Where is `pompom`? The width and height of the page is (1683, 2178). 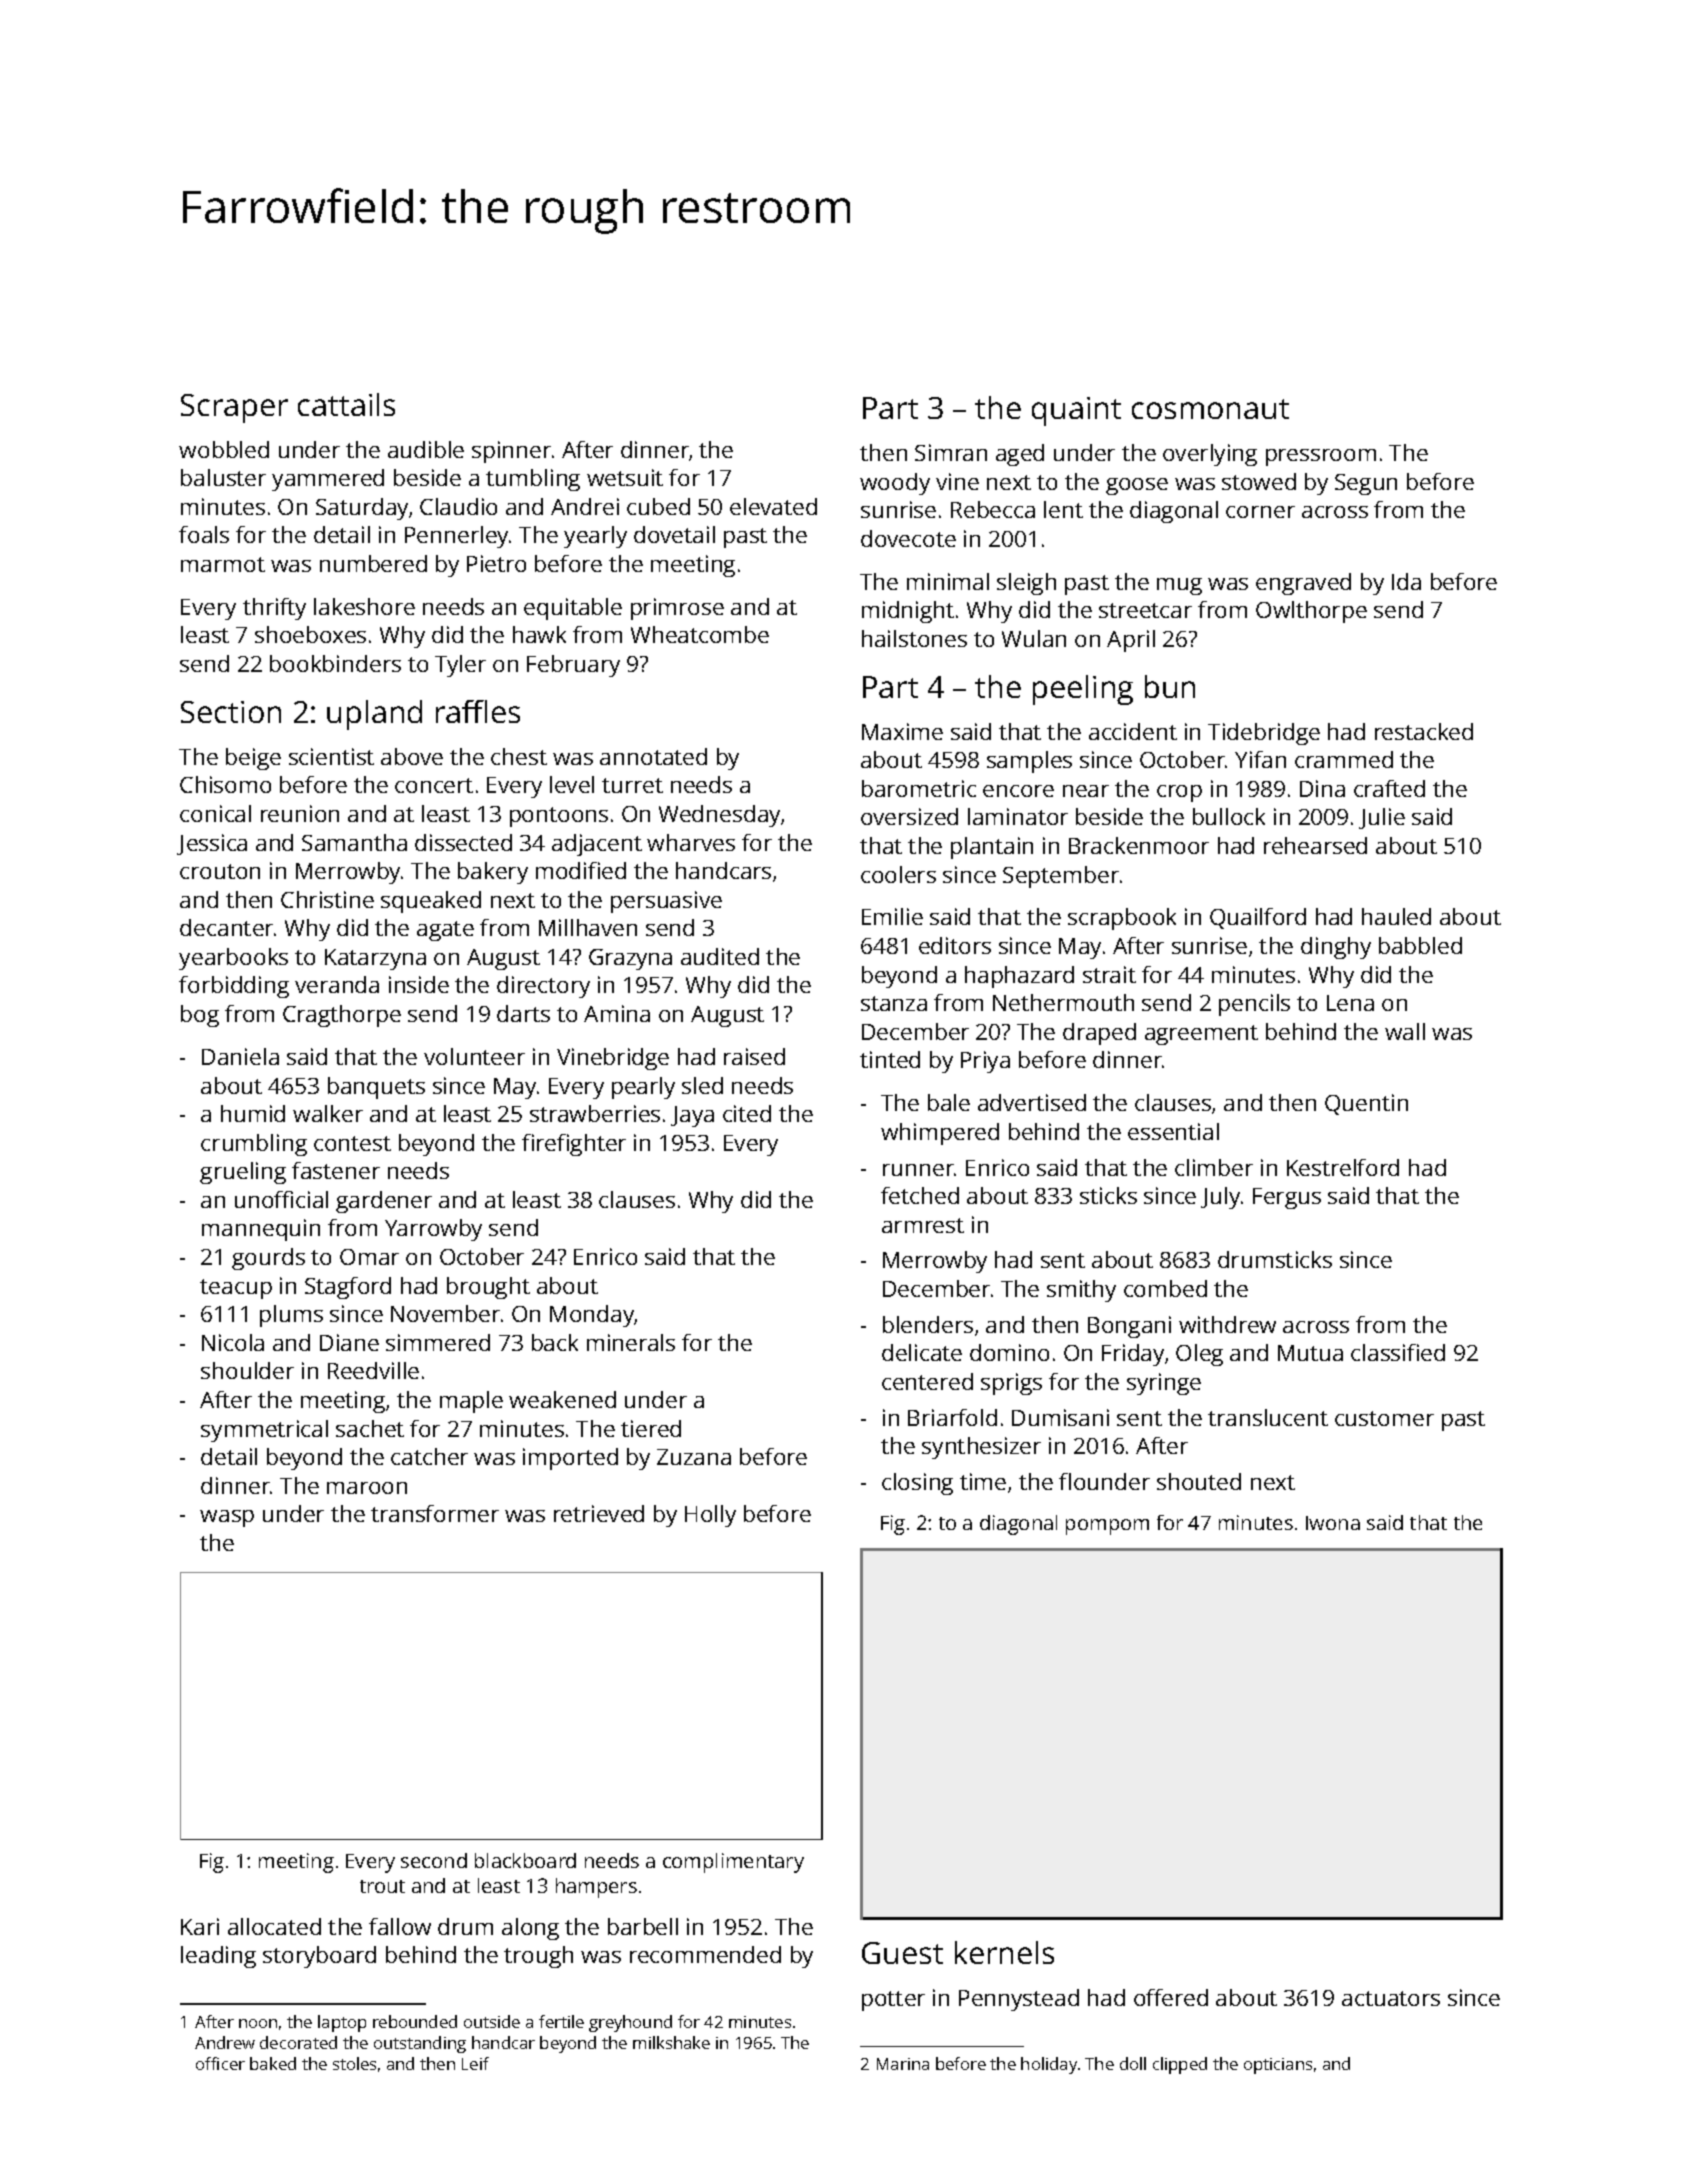 pompom is located at coordinates (1107, 1527).
